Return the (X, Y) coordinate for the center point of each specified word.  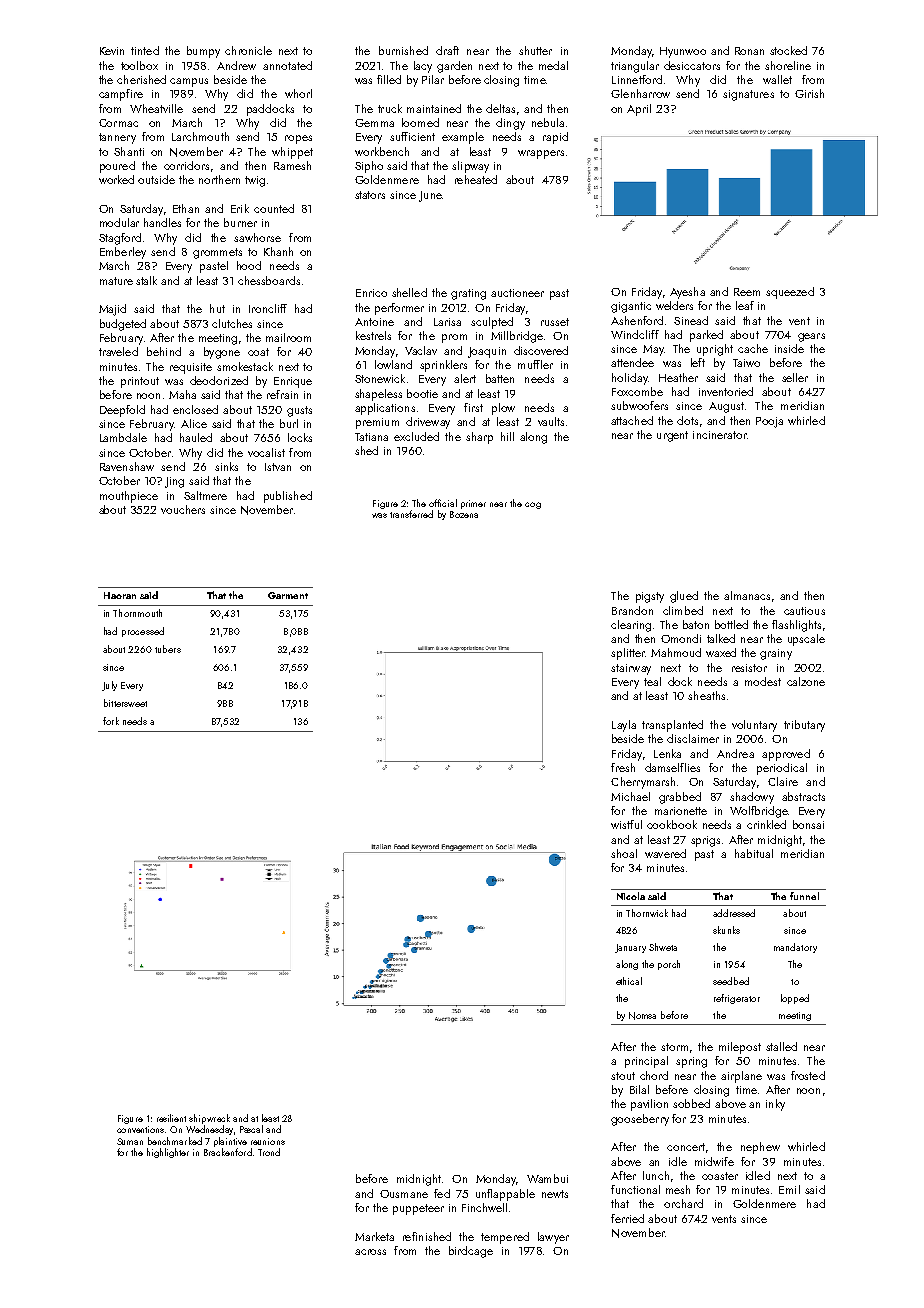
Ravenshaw (127, 466)
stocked (788, 50)
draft (447, 50)
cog (533, 505)
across (370, 1252)
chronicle (248, 50)
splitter (628, 654)
